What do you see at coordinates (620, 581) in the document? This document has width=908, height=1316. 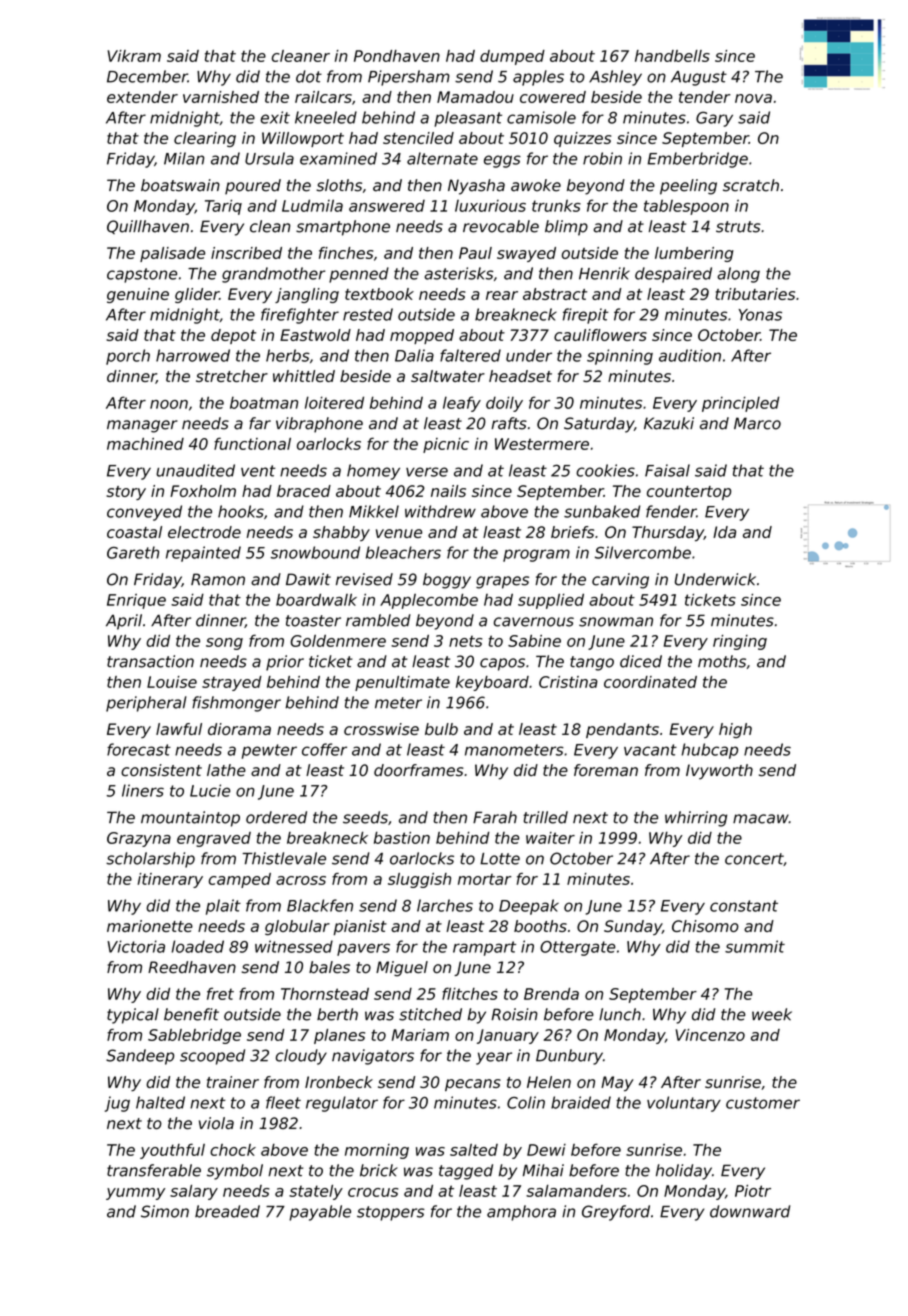 I see `carving` at bounding box center [620, 581].
